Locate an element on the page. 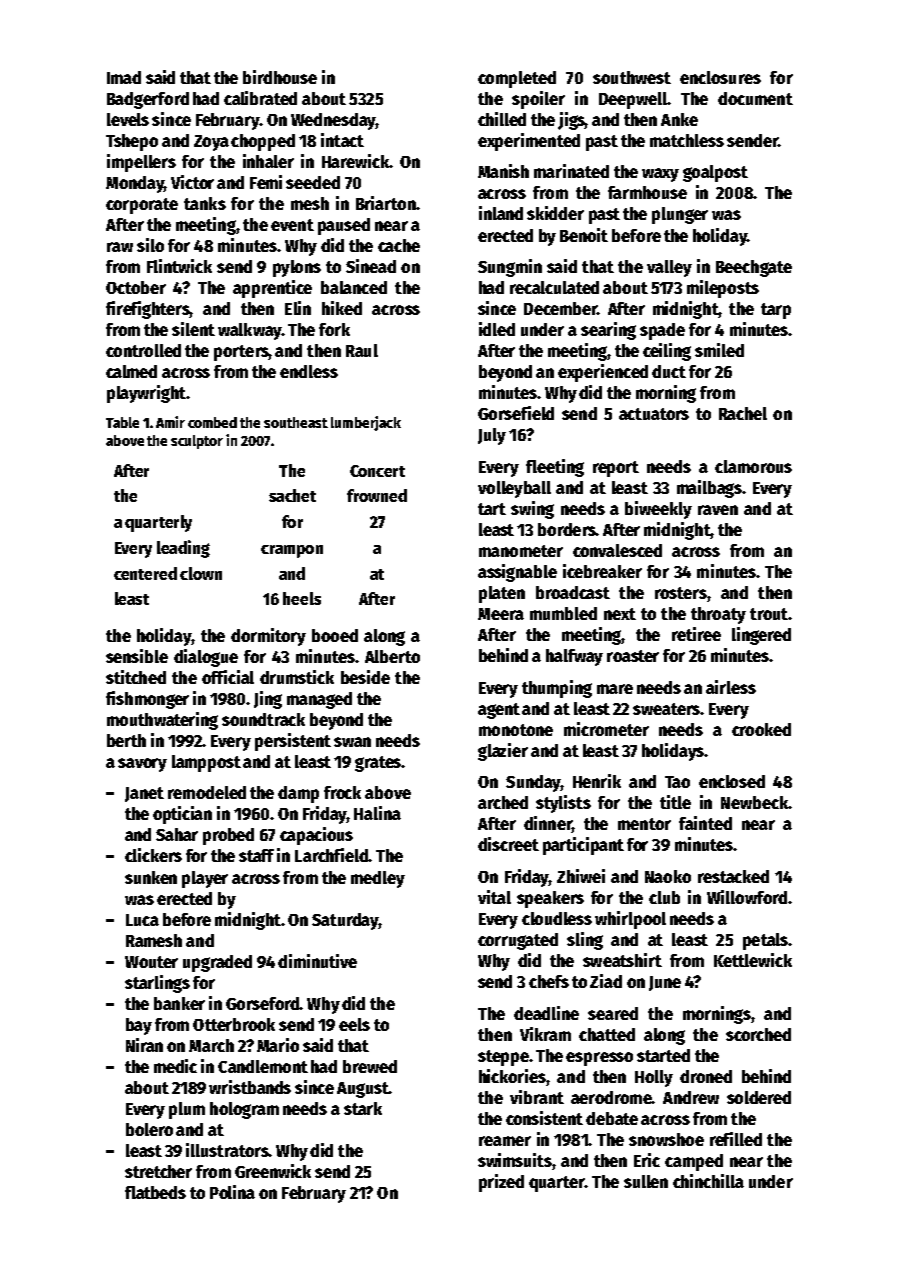  Tshepo is located at coordinates (132, 142).
